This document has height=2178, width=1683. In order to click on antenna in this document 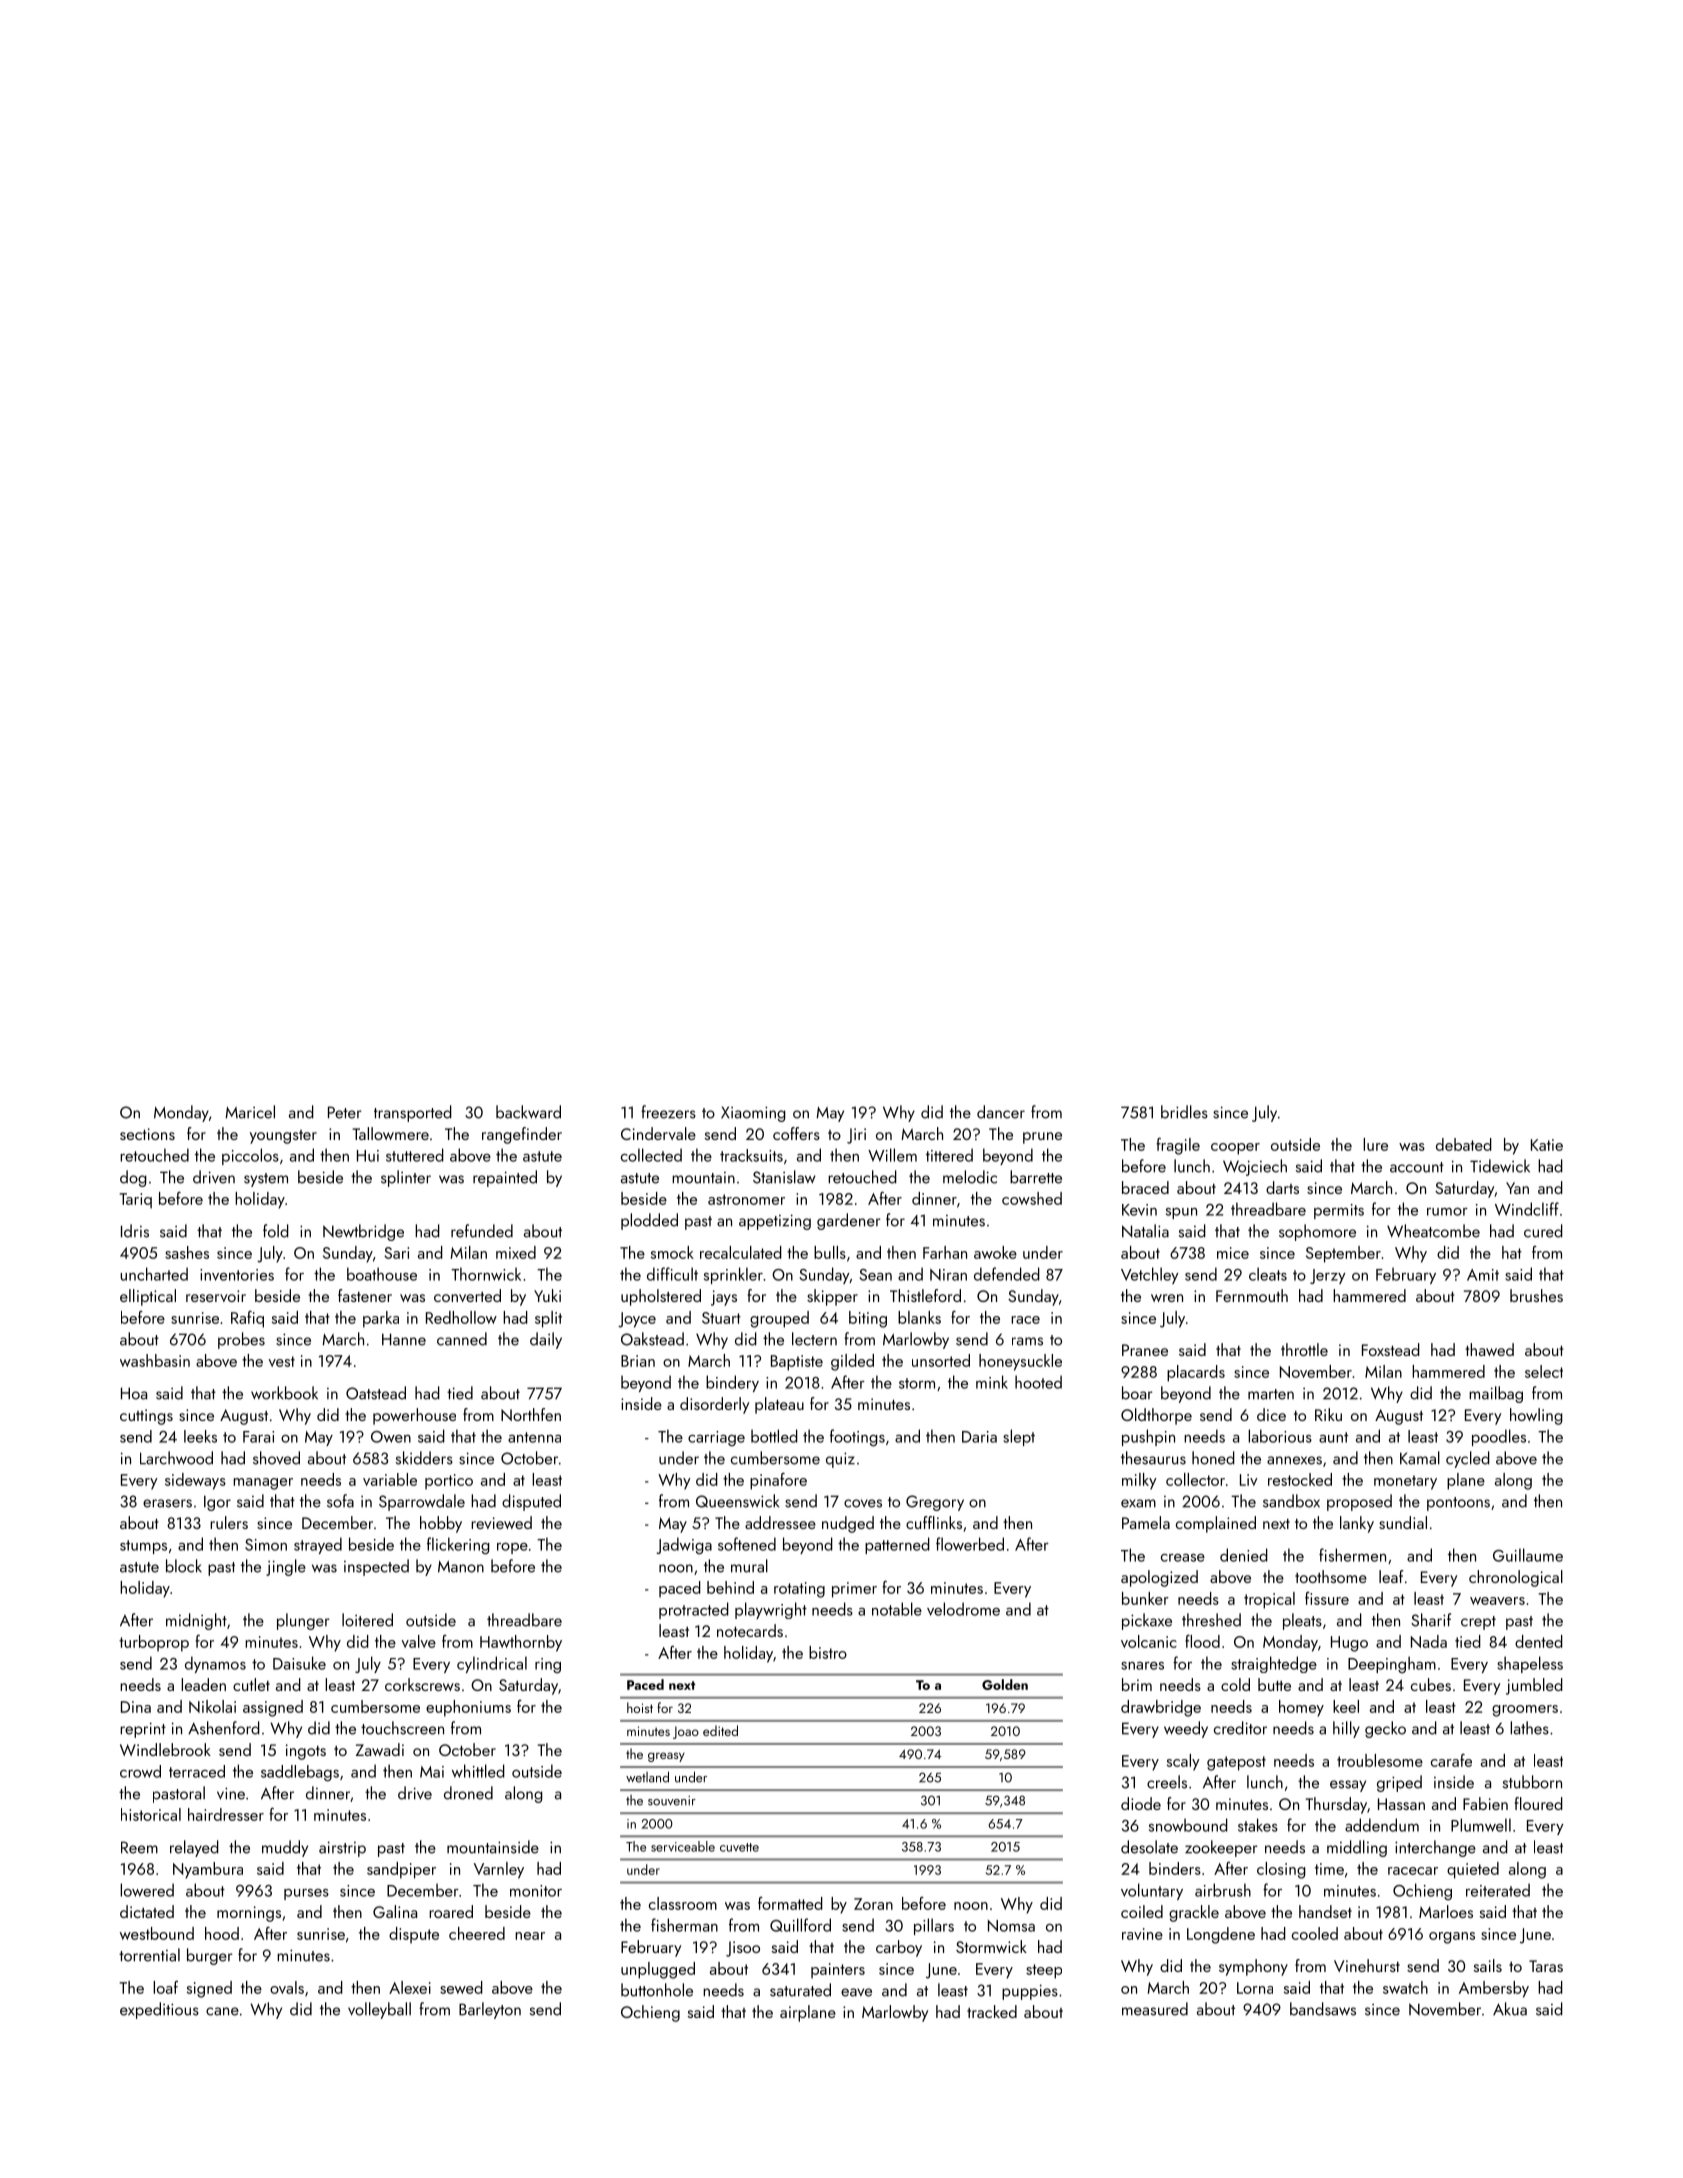, I will do `click(534, 1437)`.
